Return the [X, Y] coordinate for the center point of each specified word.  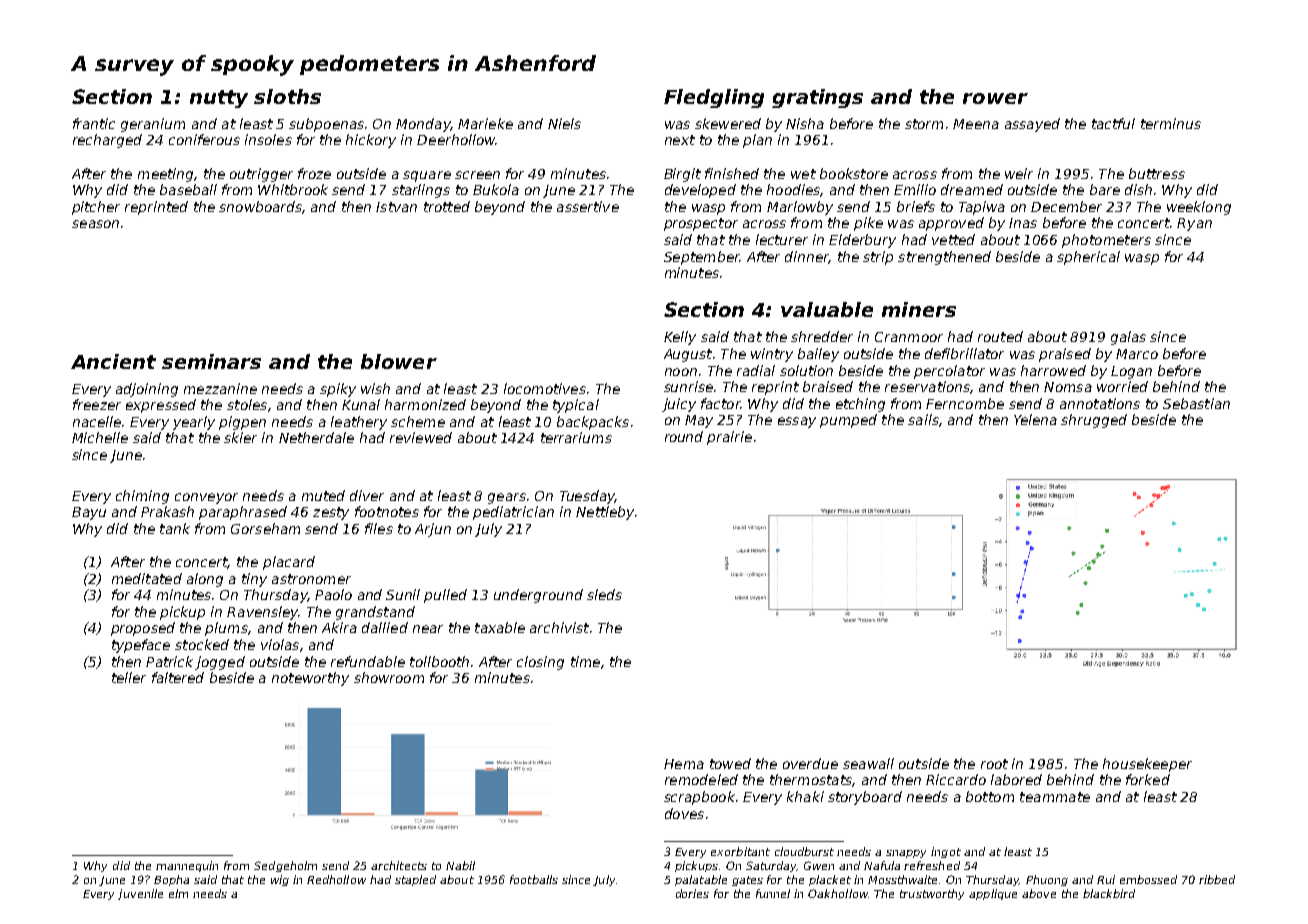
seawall [868, 763]
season [95, 224]
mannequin [187, 866]
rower [995, 98]
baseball [188, 189]
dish [1138, 189]
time [585, 661]
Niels [564, 123]
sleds [604, 594]
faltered [178, 677]
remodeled [701, 779]
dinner [807, 257]
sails [923, 419]
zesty [331, 513]
